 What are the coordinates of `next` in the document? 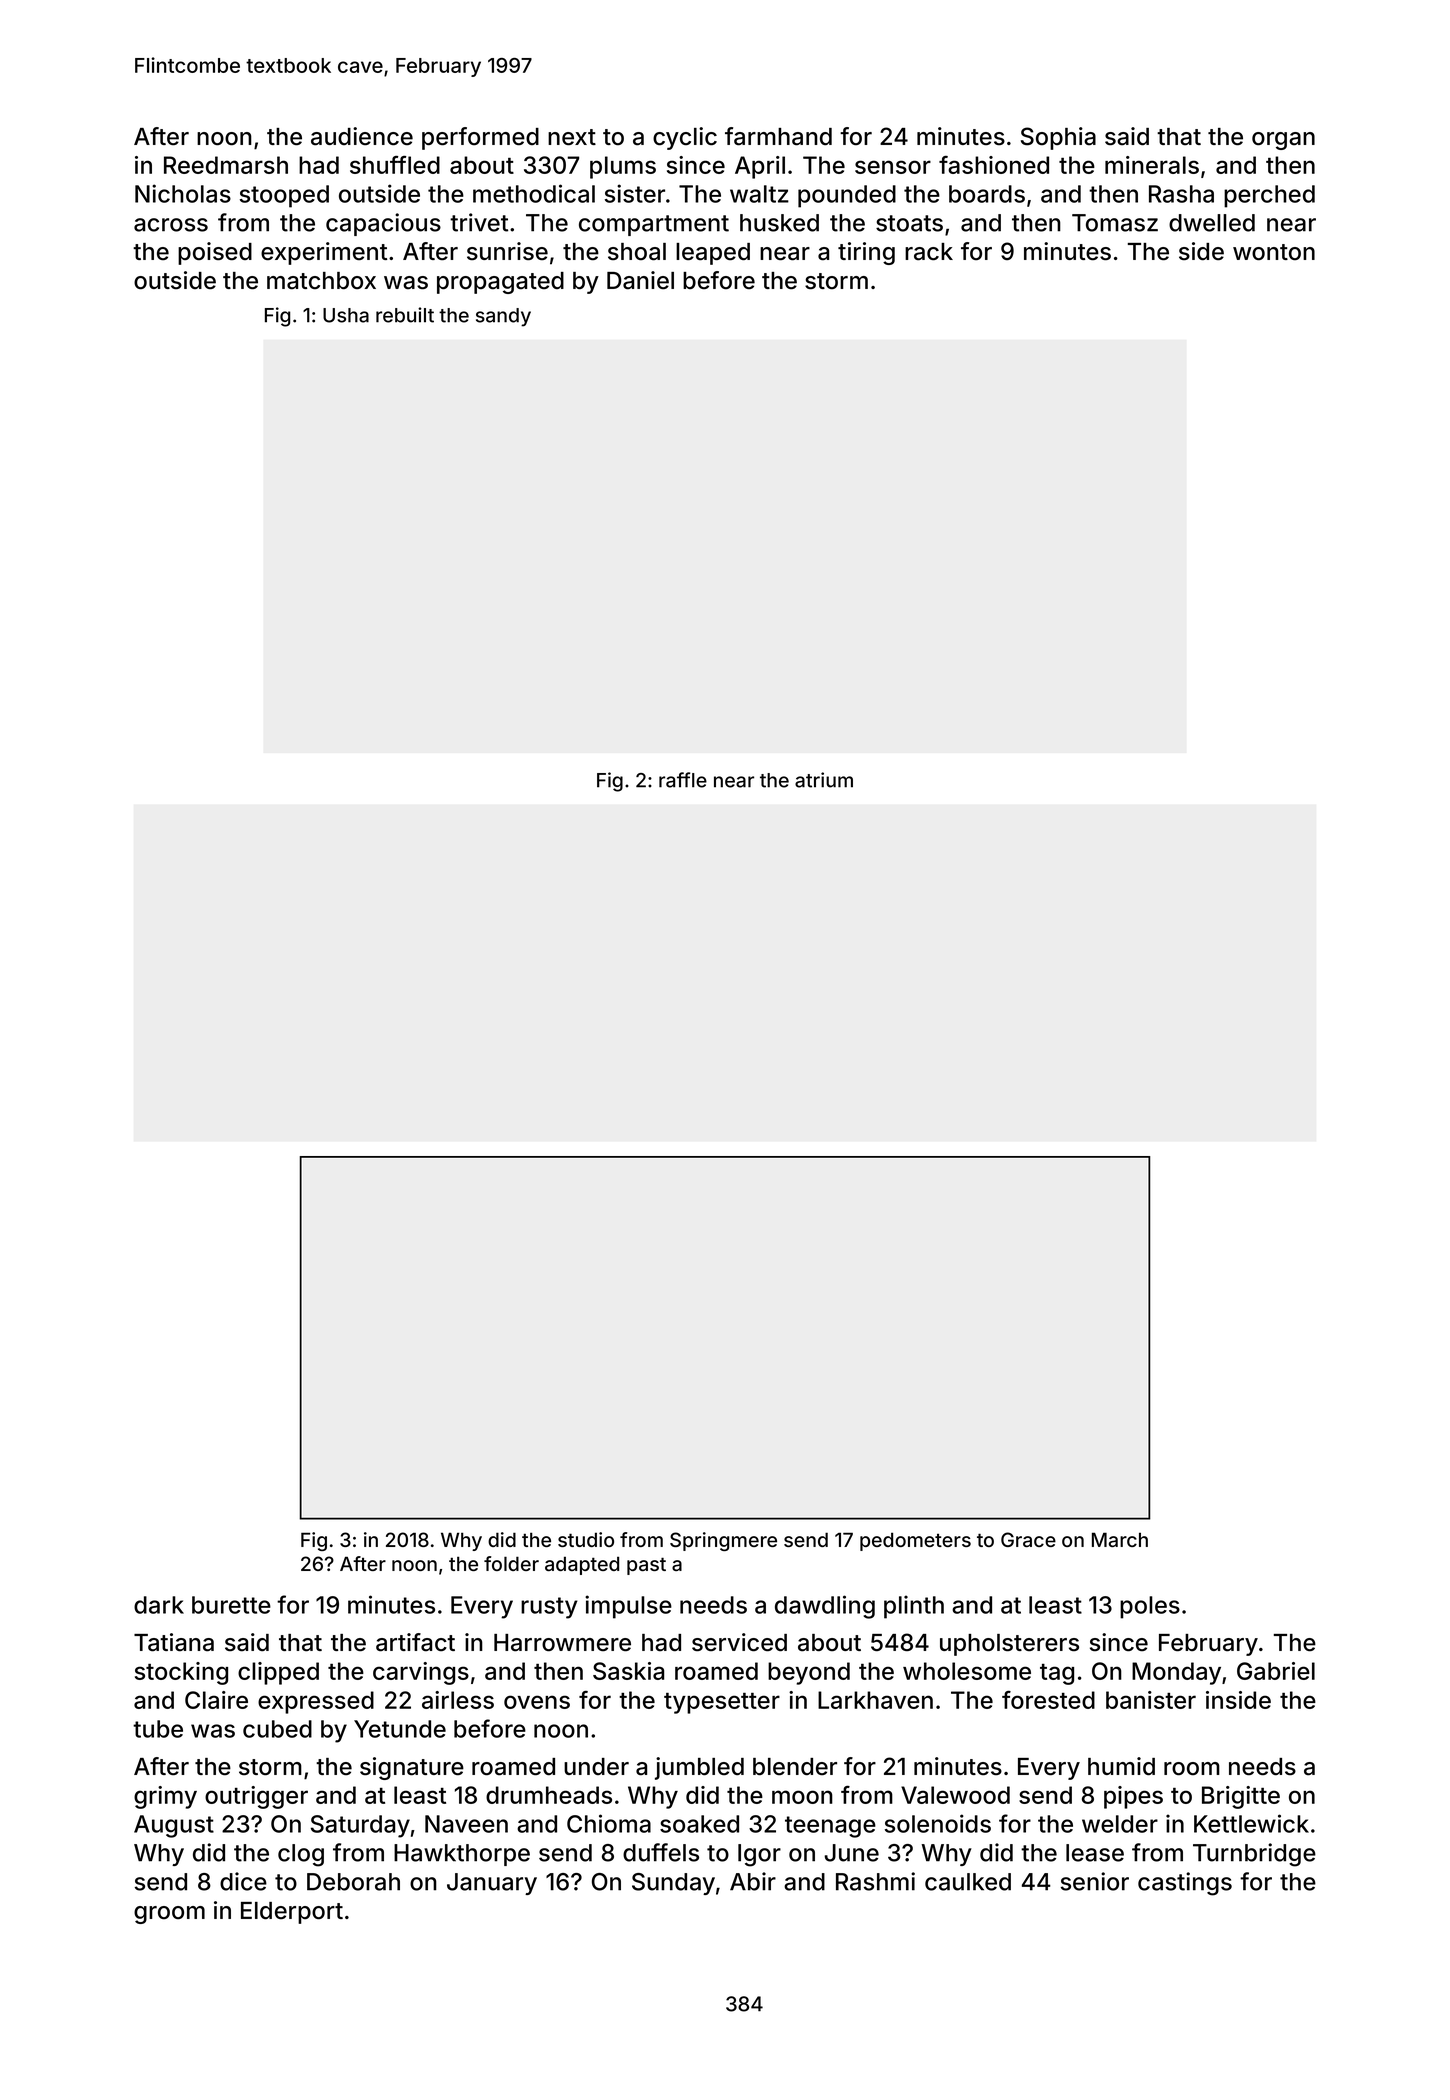 It's located at (572, 137).
